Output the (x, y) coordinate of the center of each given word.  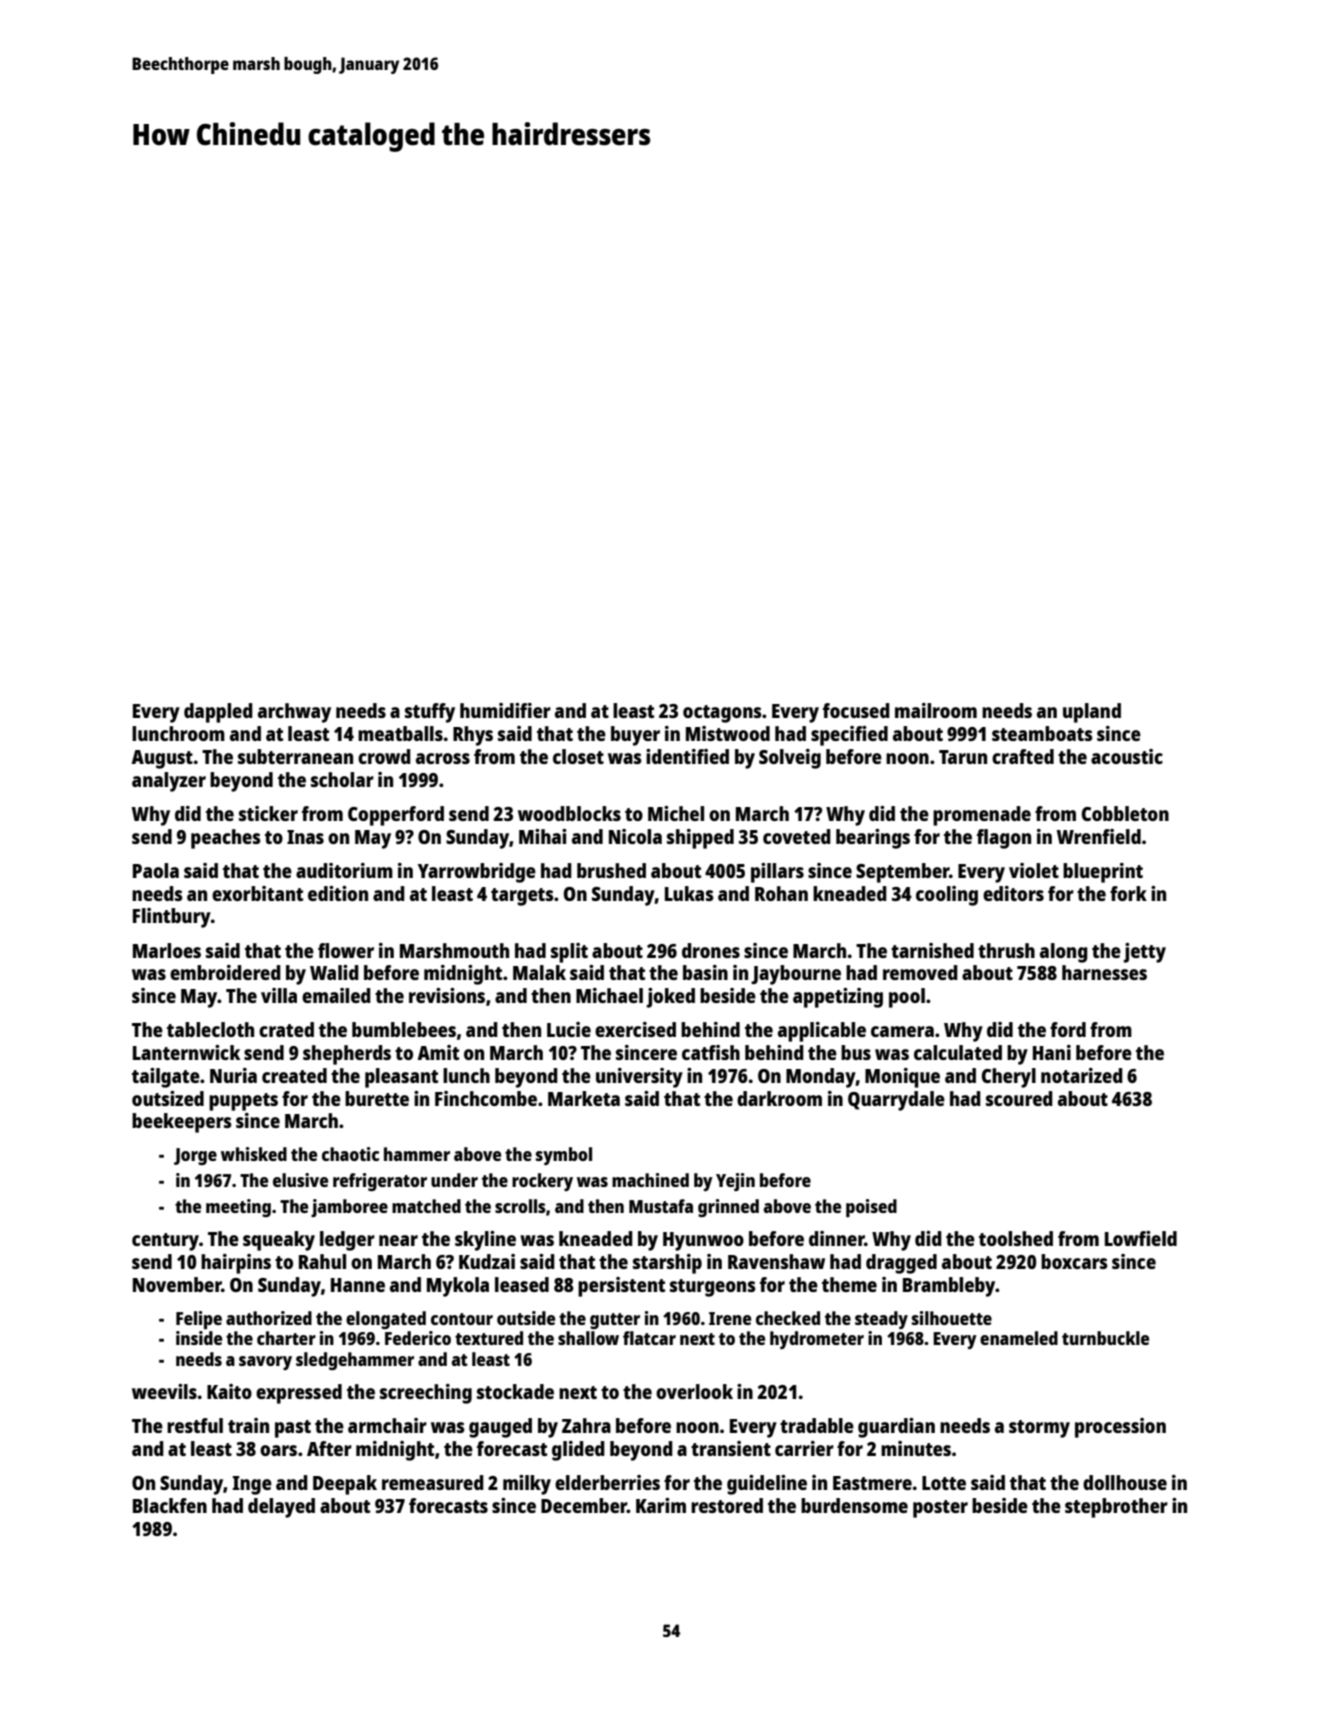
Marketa (584, 1098)
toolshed (1016, 1238)
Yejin (735, 1182)
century (165, 1242)
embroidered (225, 972)
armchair (387, 1425)
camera (902, 1031)
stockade (515, 1391)
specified (849, 736)
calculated (958, 1052)
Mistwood (728, 733)
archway (294, 713)
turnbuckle (1105, 1338)
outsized (168, 1098)
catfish (711, 1052)
